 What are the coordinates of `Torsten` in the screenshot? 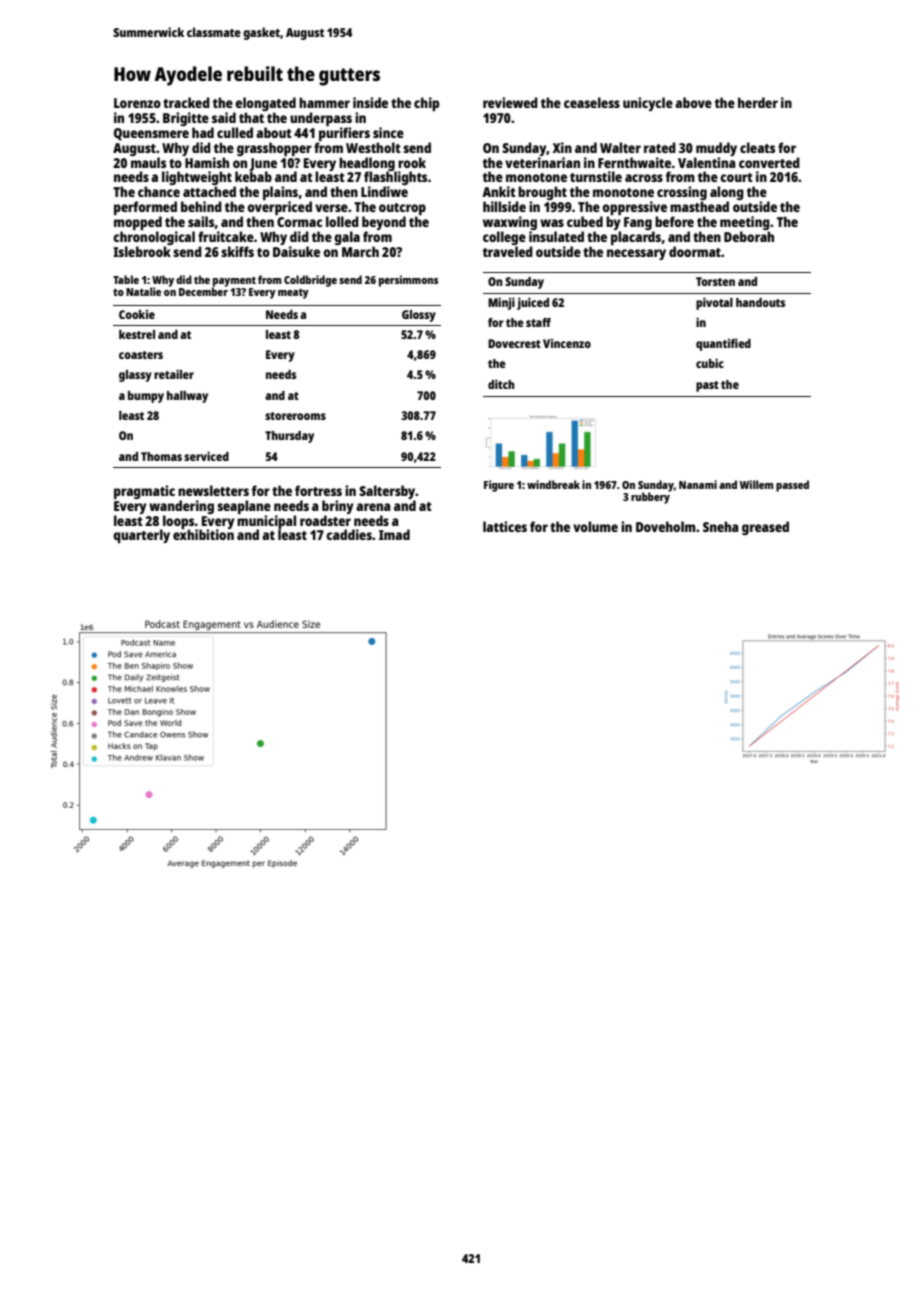 It's located at (715, 281).
